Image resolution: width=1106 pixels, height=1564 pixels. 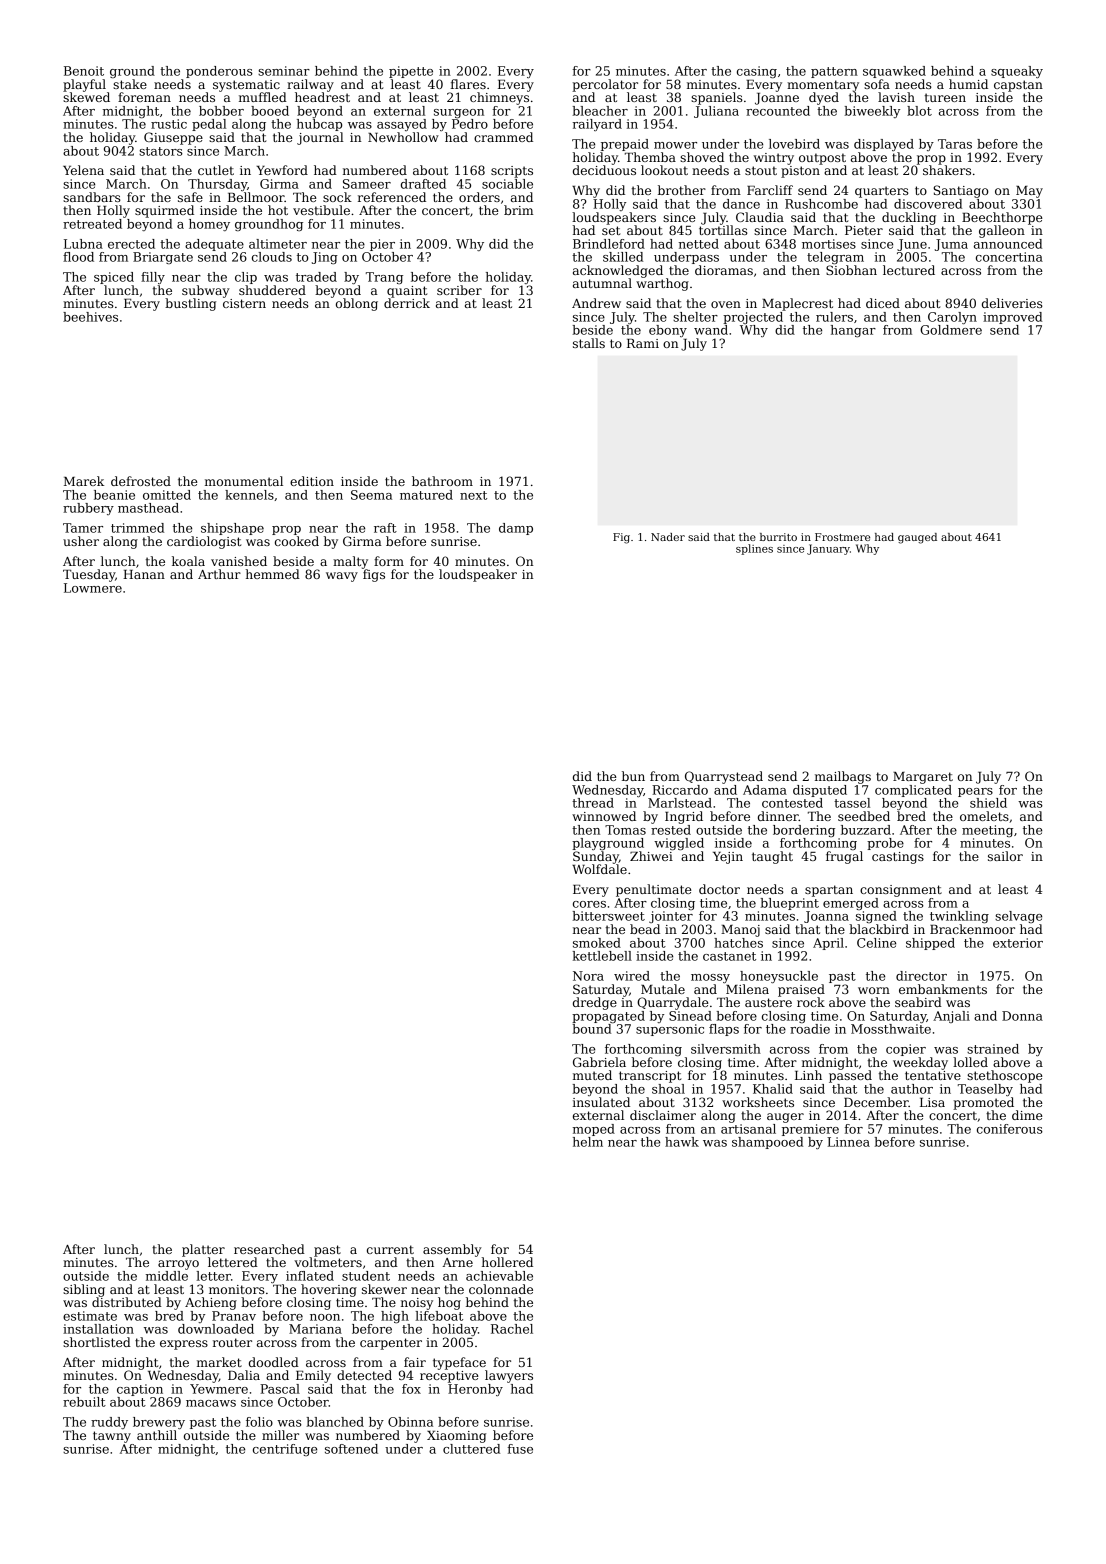 I want to click on sandbars, so click(x=92, y=197).
